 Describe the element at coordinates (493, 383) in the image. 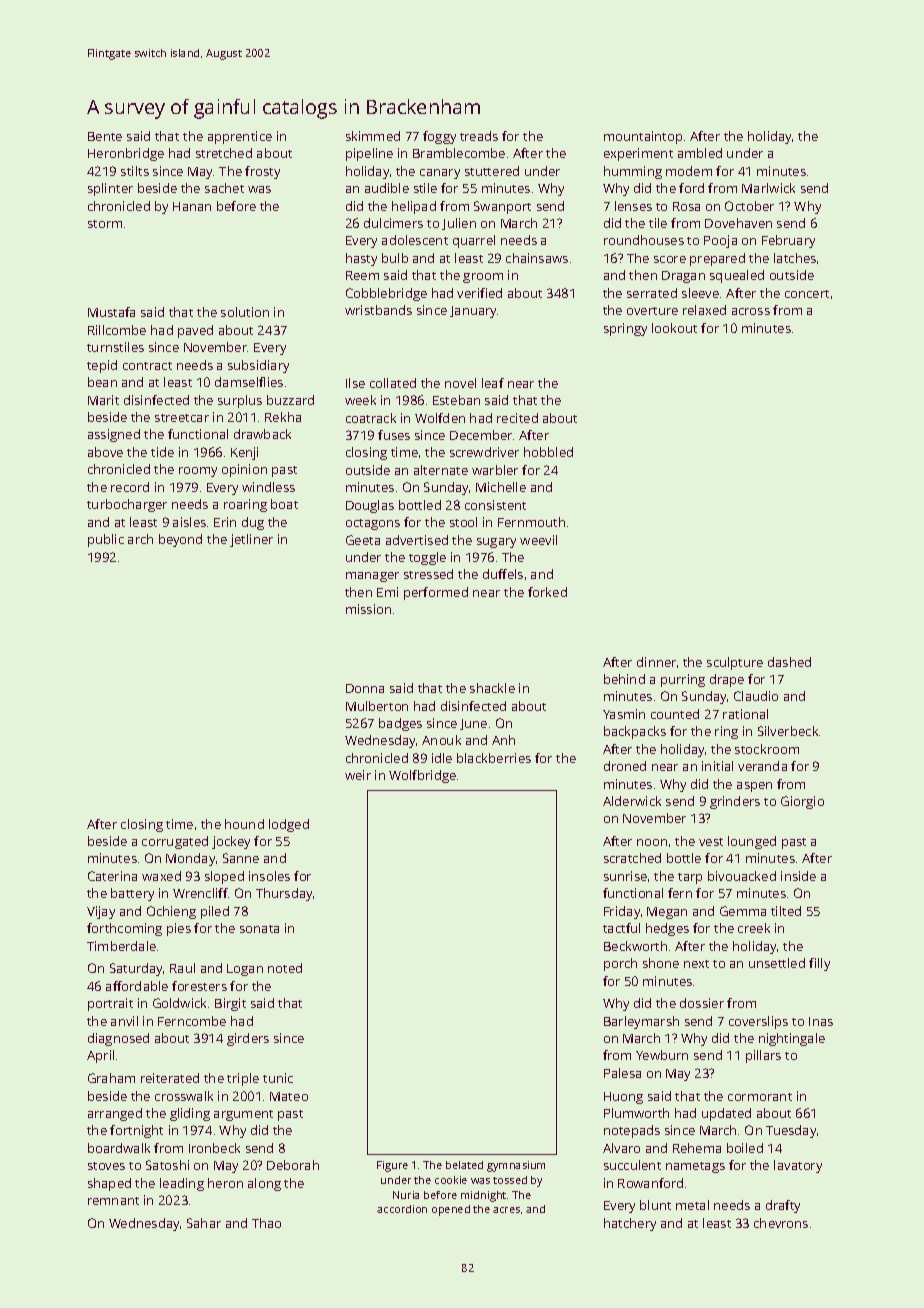

I see `leaf` at that location.
